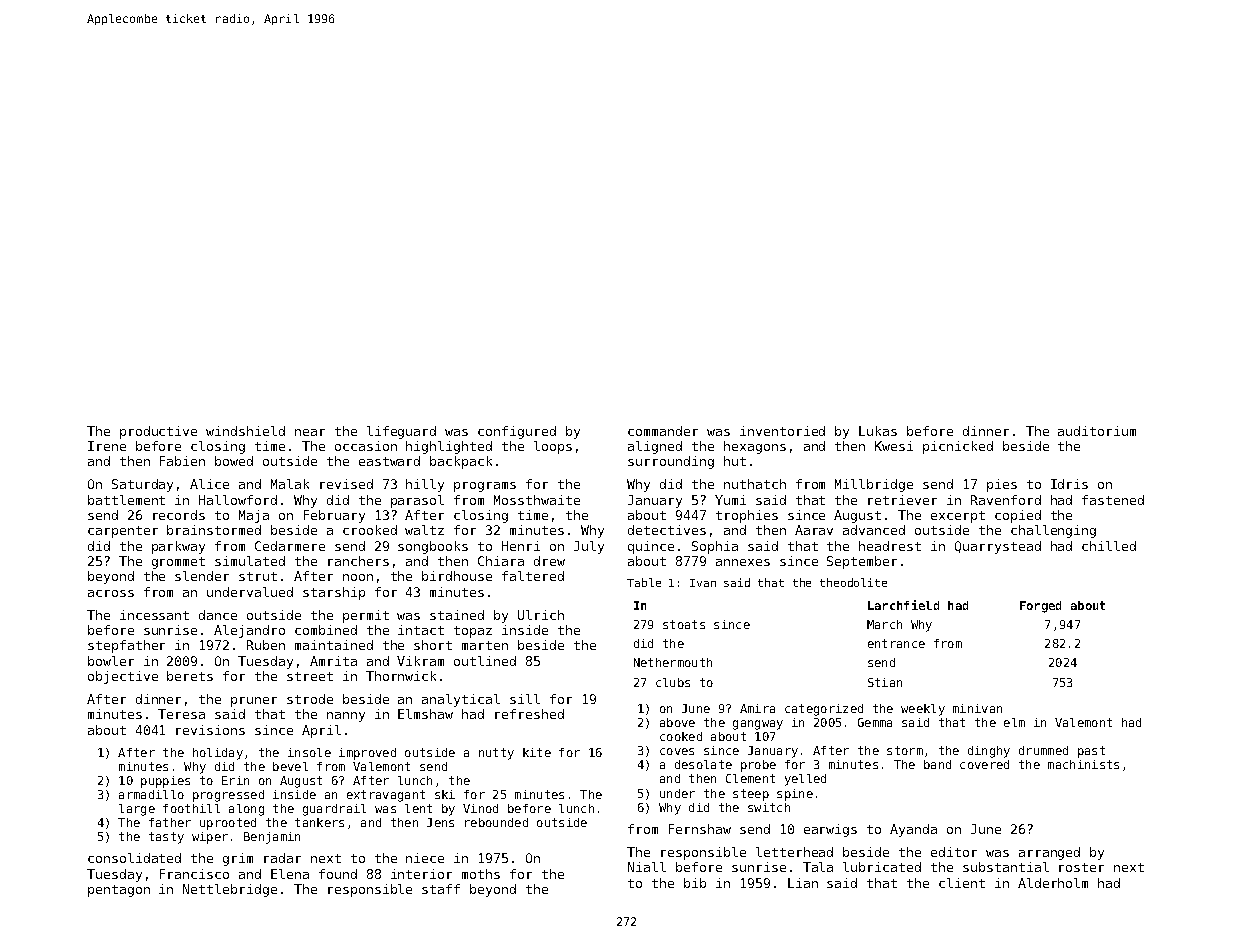 The height and width of the page is (952, 1233). Describe the element at coordinates (210, 730) in the page. I see `revisions` at that location.
